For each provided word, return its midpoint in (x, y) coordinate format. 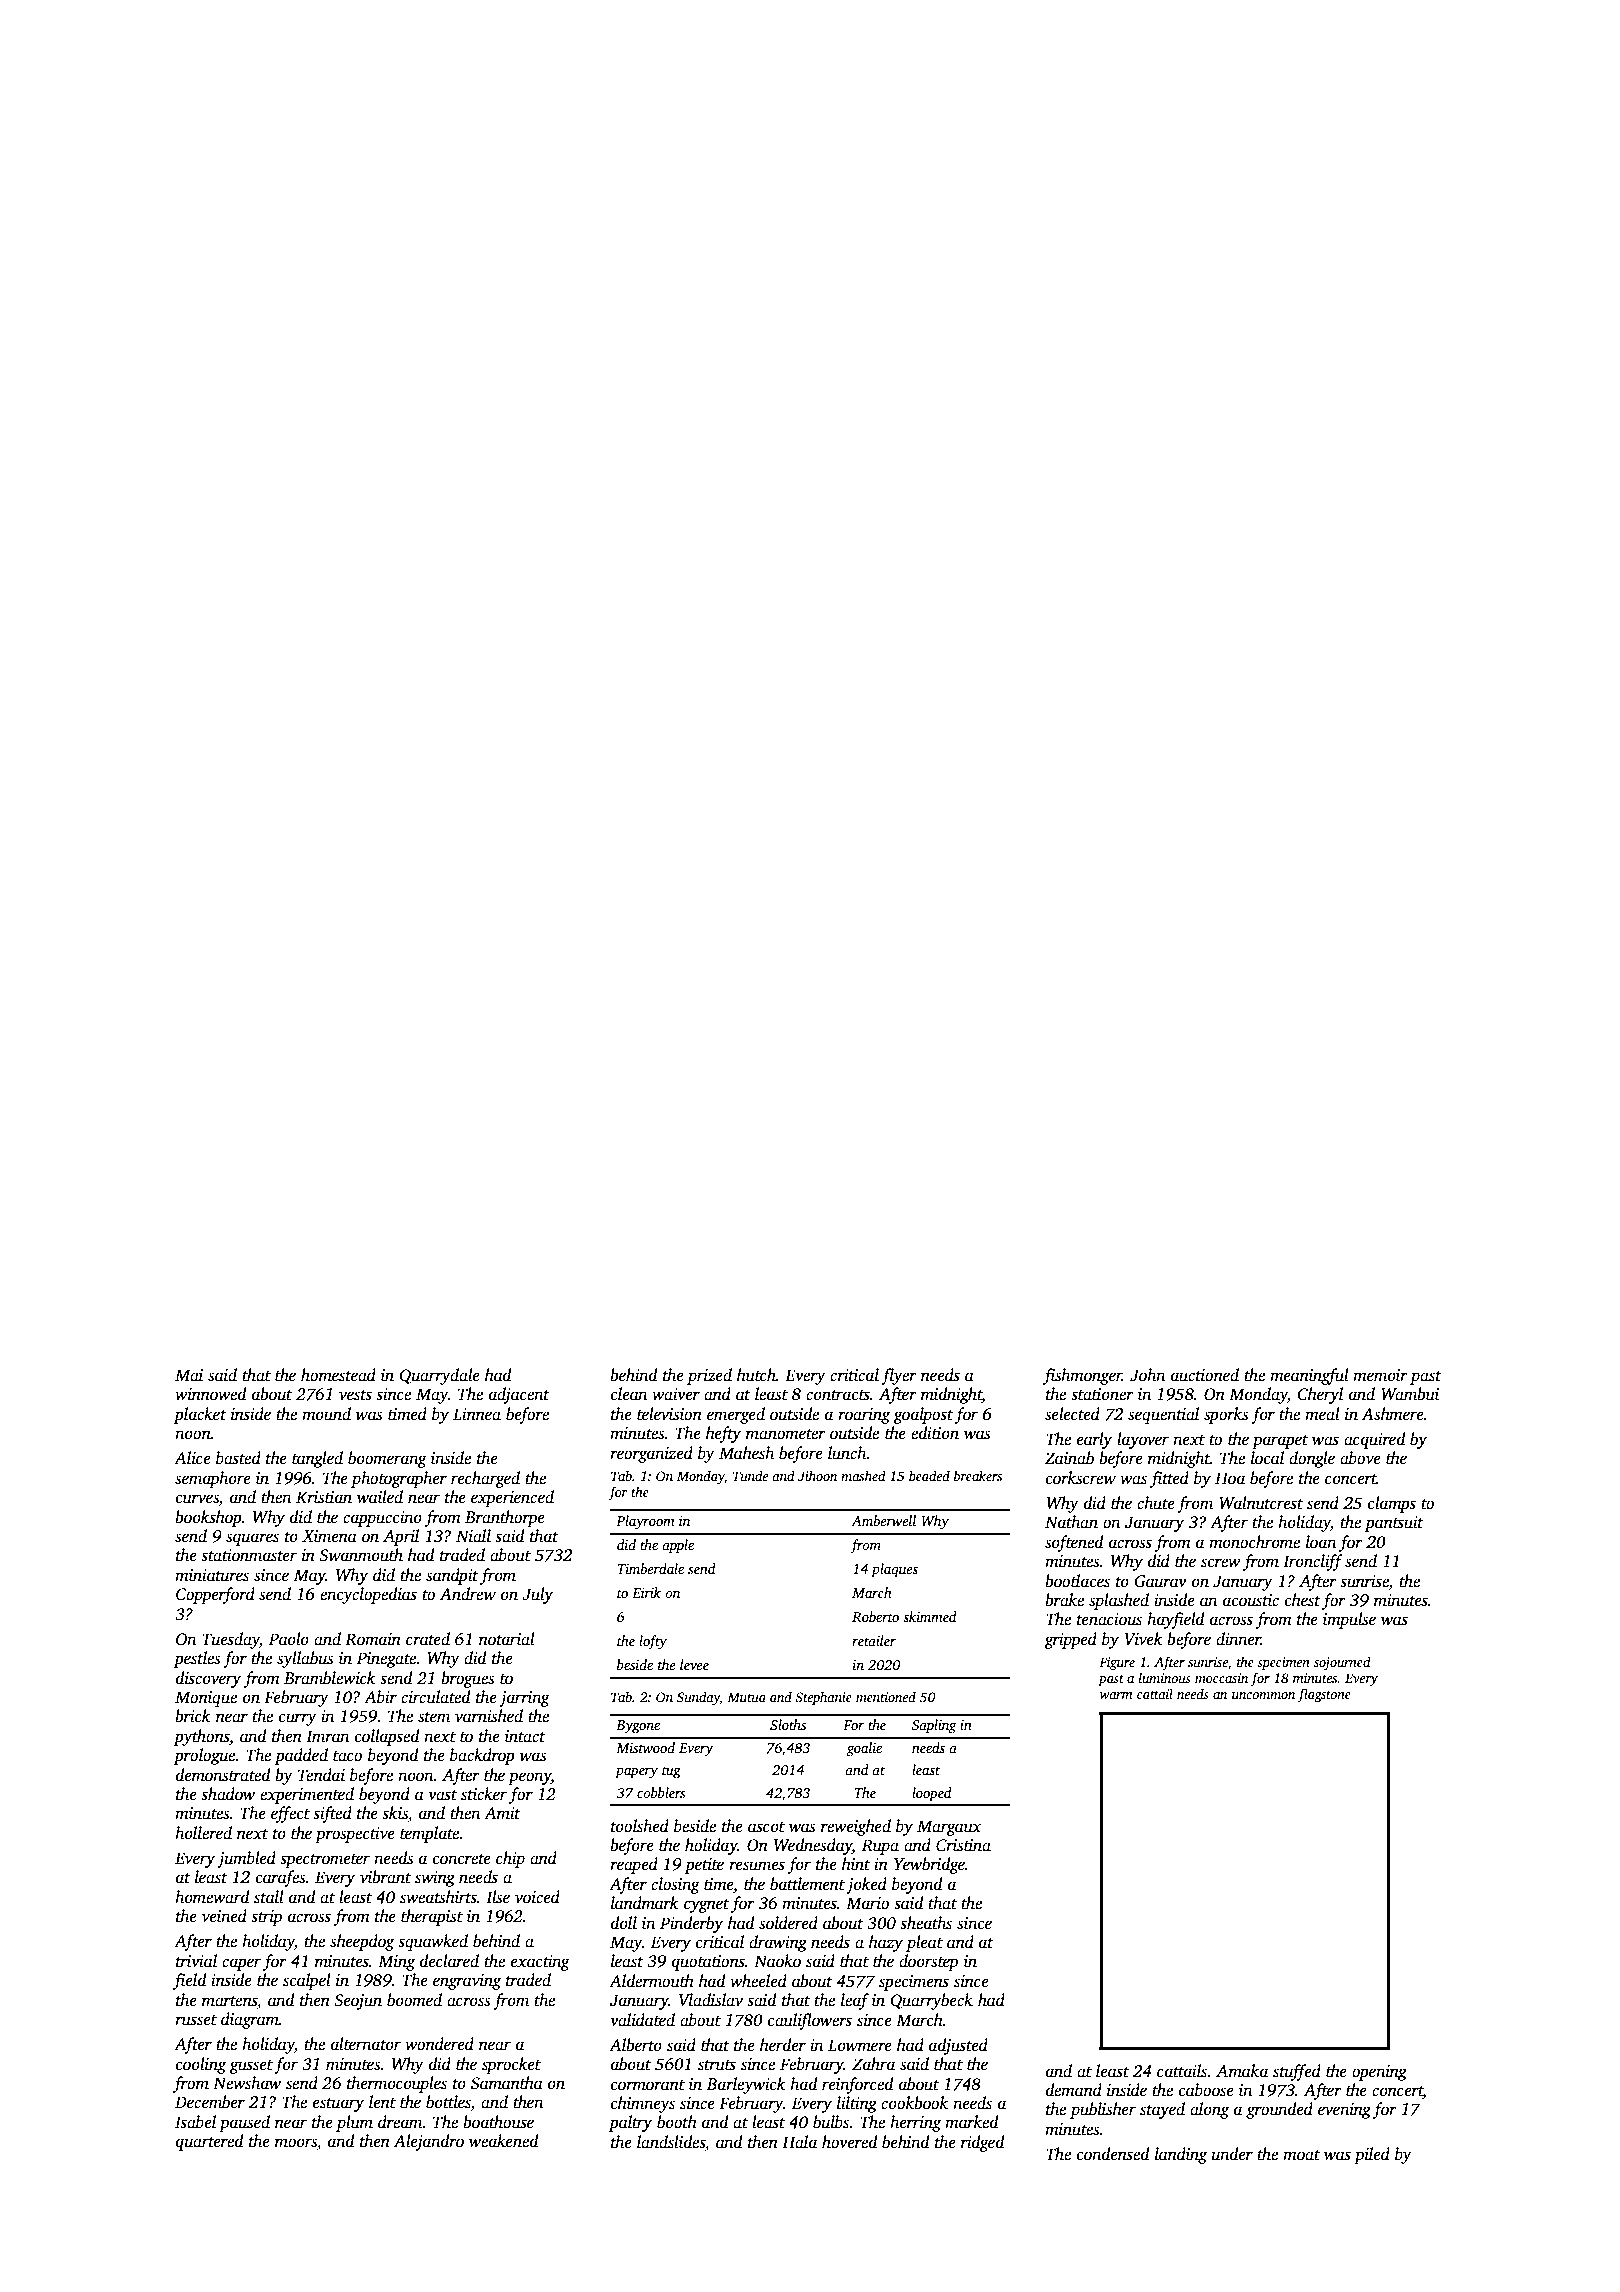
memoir (1380, 1375)
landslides (671, 2142)
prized (709, 1376)
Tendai (321, 1775)
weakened (503, 2141)
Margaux (949, 1828)
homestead (338, 1375)
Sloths (788, 1724)
